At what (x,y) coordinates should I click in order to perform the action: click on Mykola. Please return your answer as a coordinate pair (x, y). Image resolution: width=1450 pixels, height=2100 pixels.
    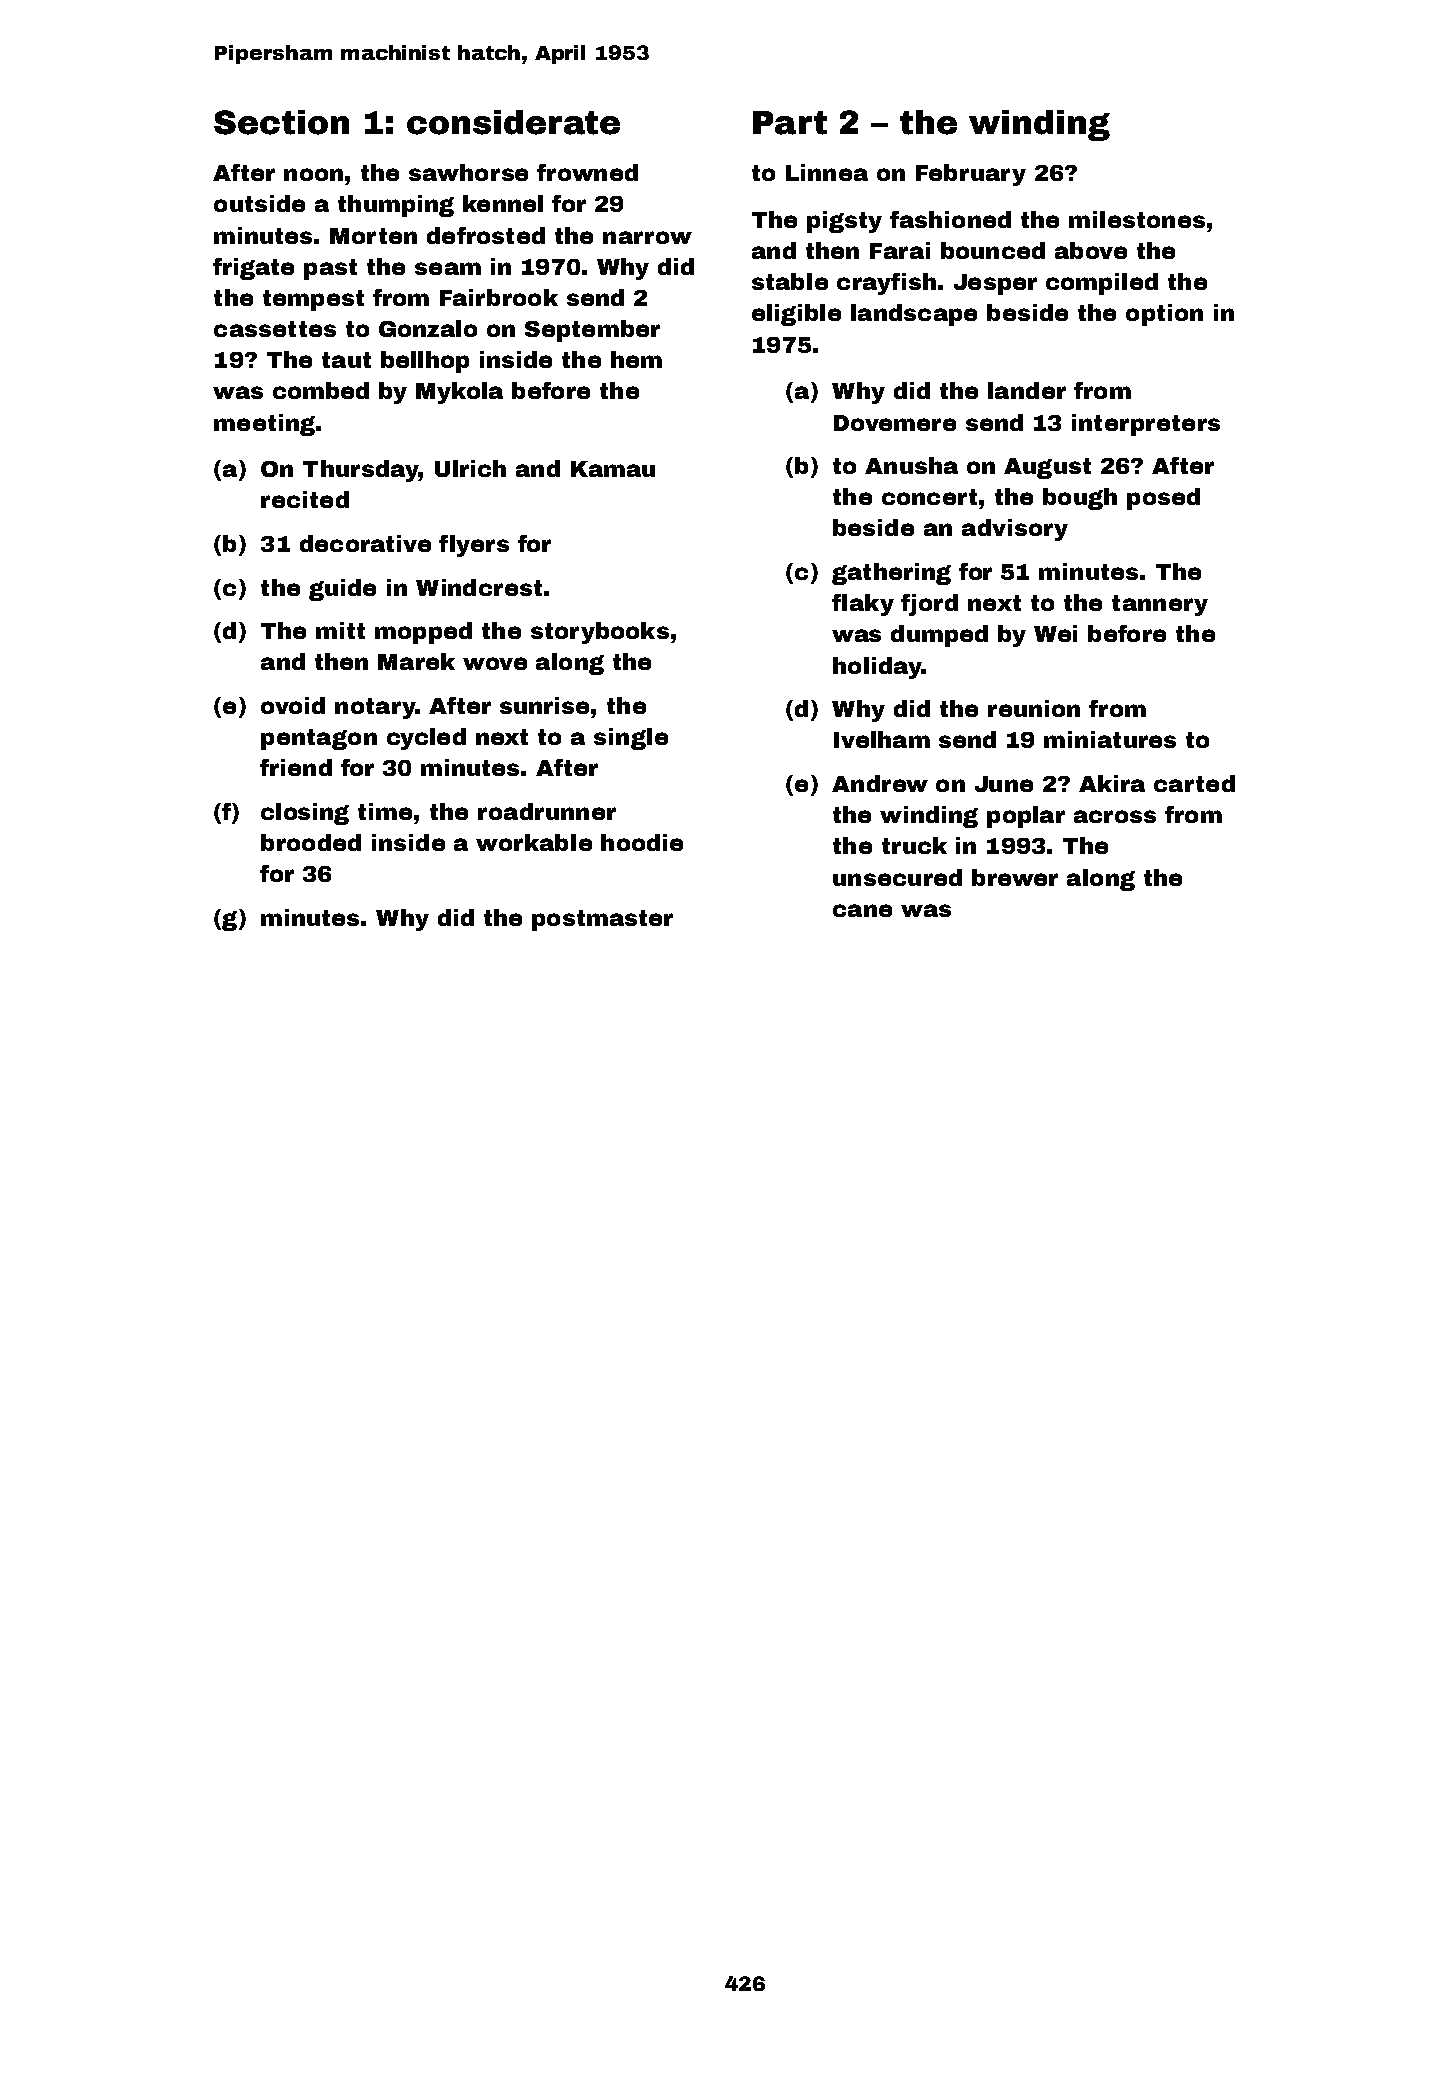
    Looking at the image, I should click on (459, 393).
